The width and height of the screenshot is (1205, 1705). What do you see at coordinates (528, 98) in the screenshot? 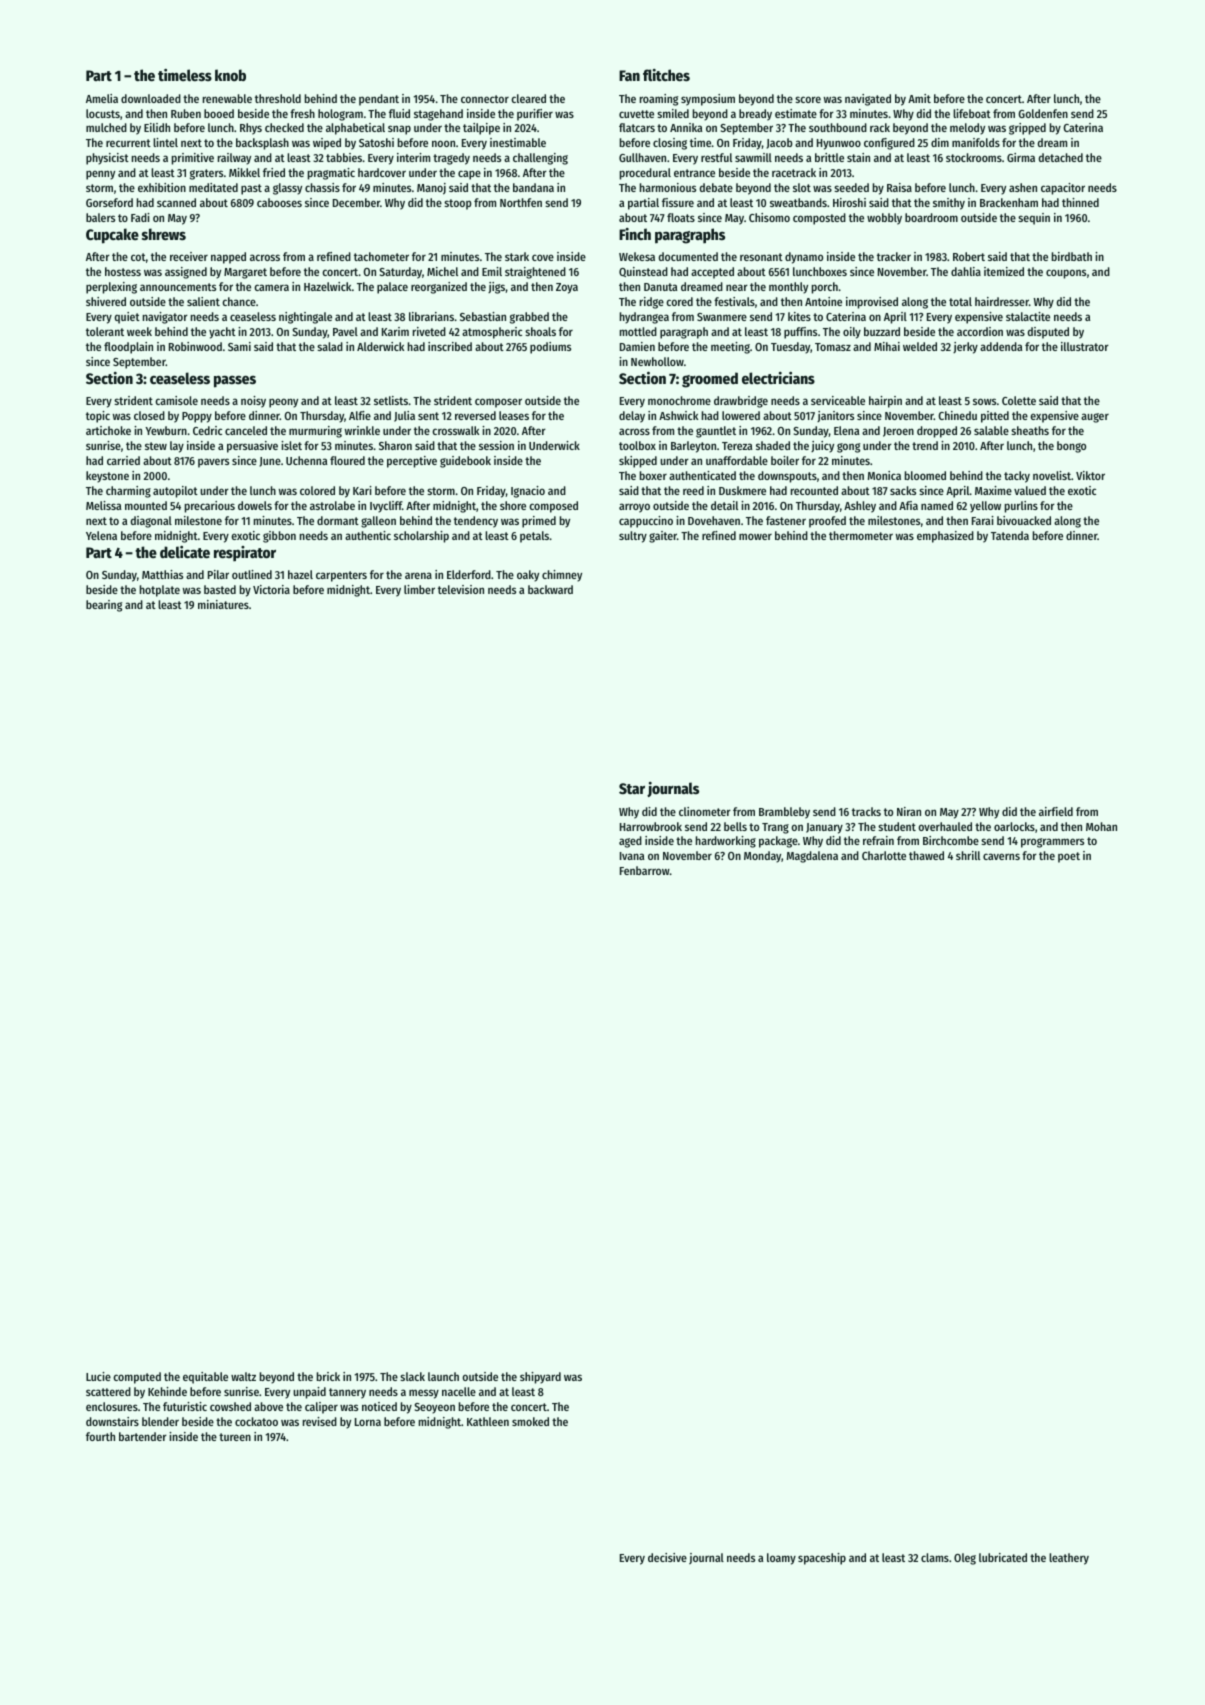
I see `cleared` at bounding box center [528, 98].
